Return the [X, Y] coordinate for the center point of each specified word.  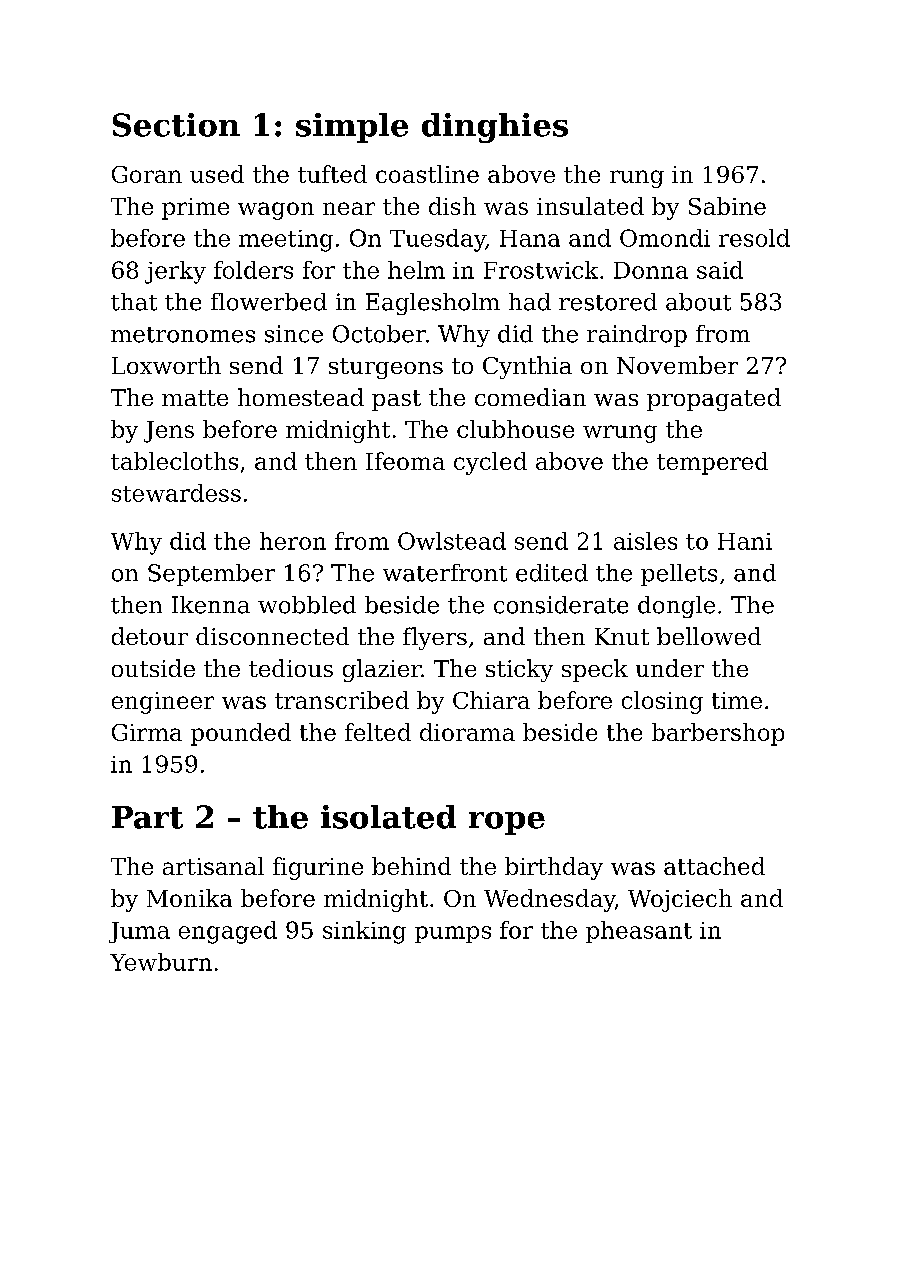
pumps [453, 934]
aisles [645, 541]
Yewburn [161, 962]
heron [293, 541]
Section [176, 125]
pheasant [639, 932]
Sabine [727, 206]
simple [352, 128]
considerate [561, 605]
